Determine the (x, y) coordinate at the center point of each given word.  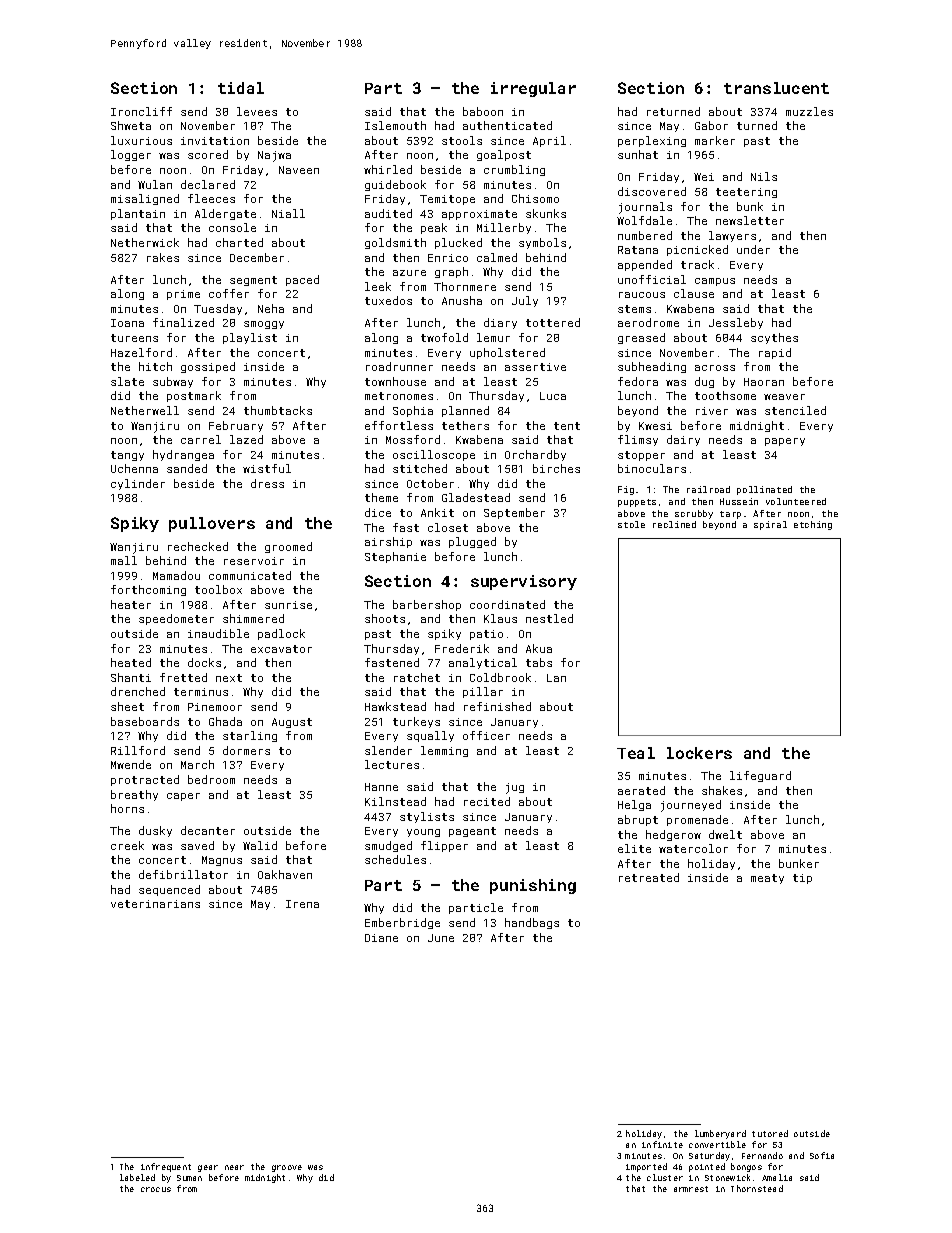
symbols (542, 243)
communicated (250, 575)
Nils (764, 176)
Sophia (413, 411)
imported (646, 1167)
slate (127, 381)
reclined (674, 524)
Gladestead (476, 497)
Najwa (274, 156)
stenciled (795, 410)
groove (287, 1168)
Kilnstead (395, 801)
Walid (260, 845)
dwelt (725, 834)
